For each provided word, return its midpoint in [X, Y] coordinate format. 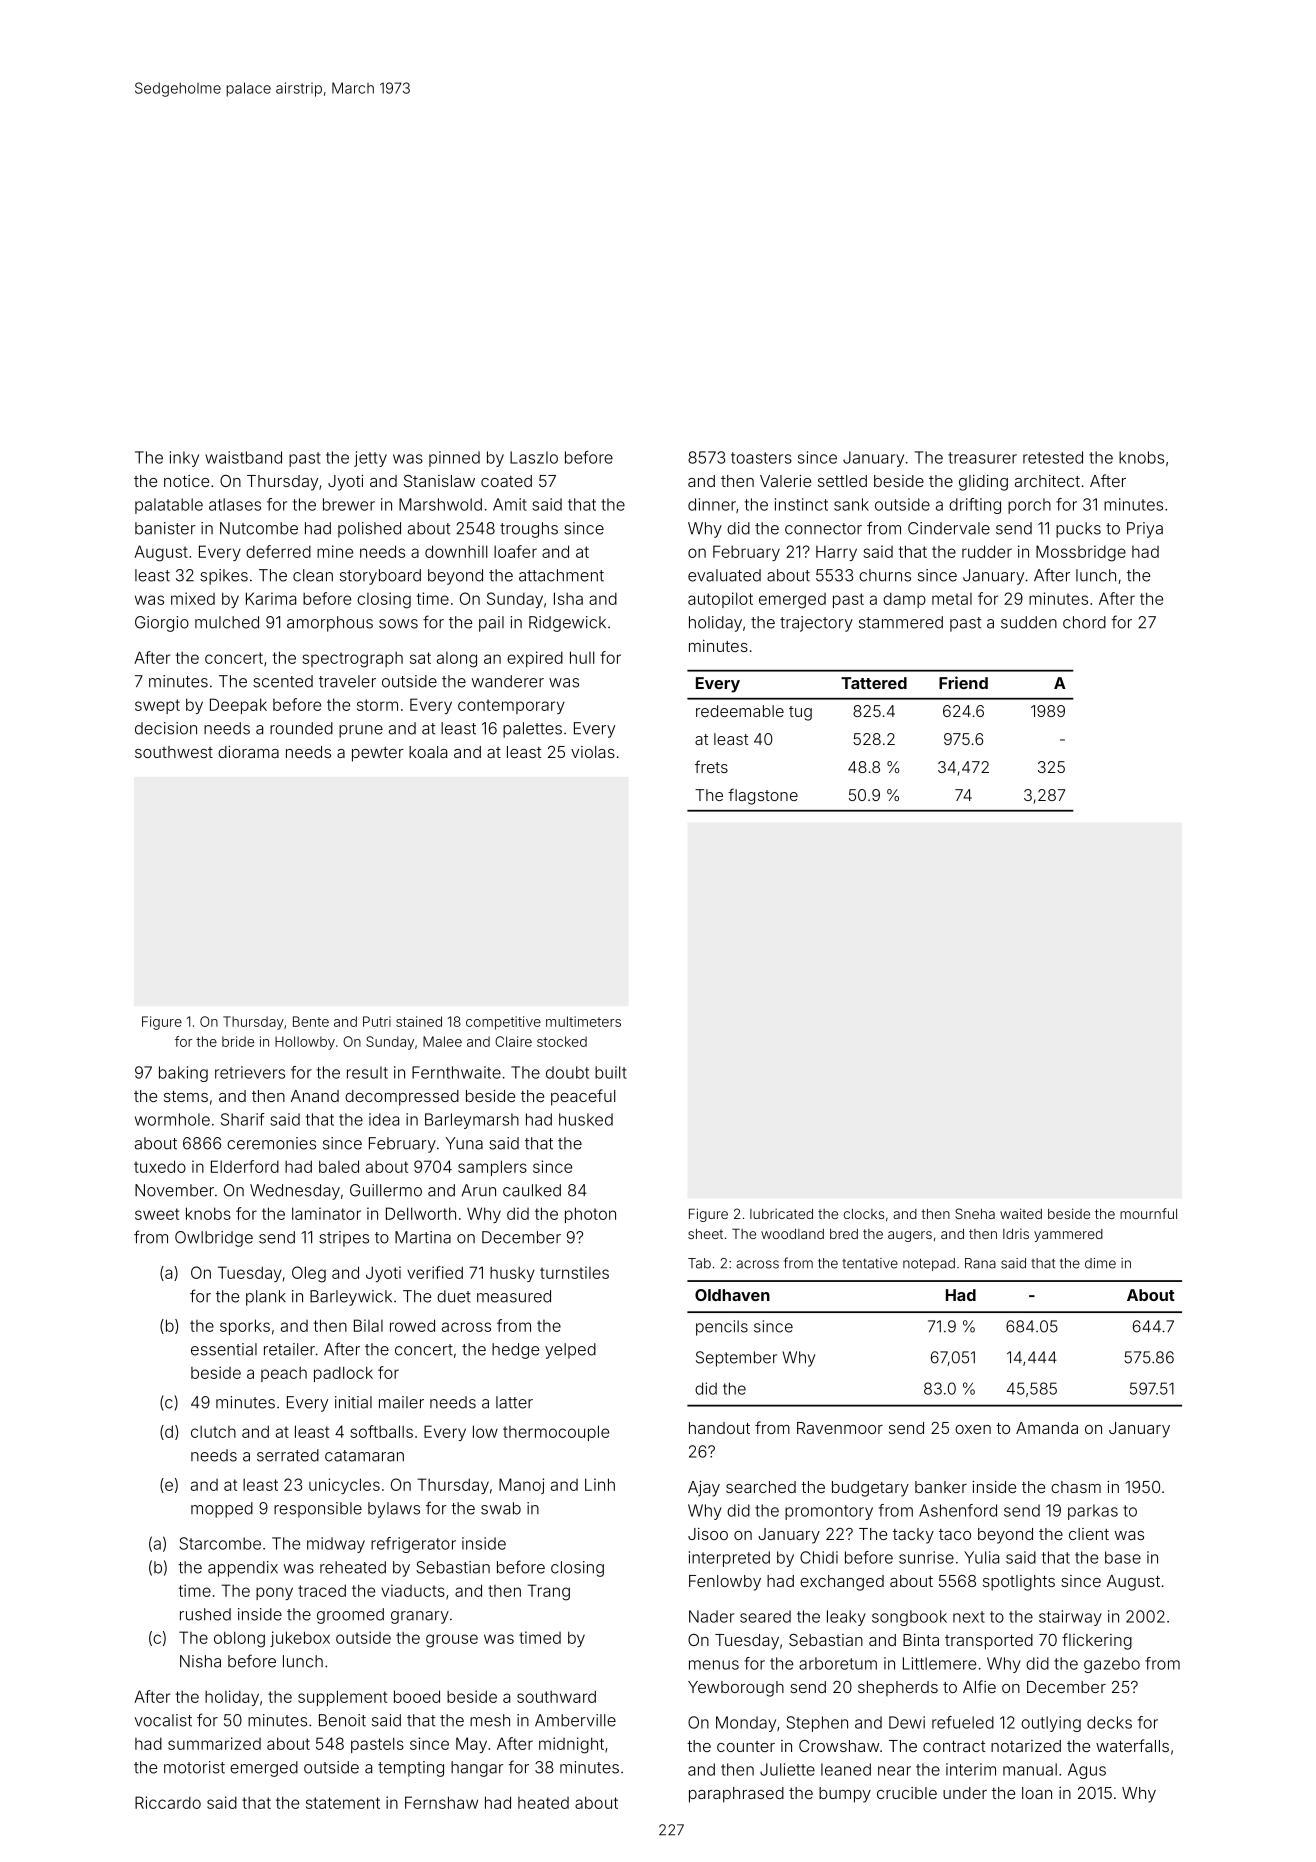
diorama [248, 752]
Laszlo [534, 457]
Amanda [1047, 1428]
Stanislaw [439, 481]
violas [593, 752]
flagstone [763, 796]
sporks [245, 1327]
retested [1053, 457]
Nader [711, 1616]
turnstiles [574, 1272]
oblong [239, 1639]
